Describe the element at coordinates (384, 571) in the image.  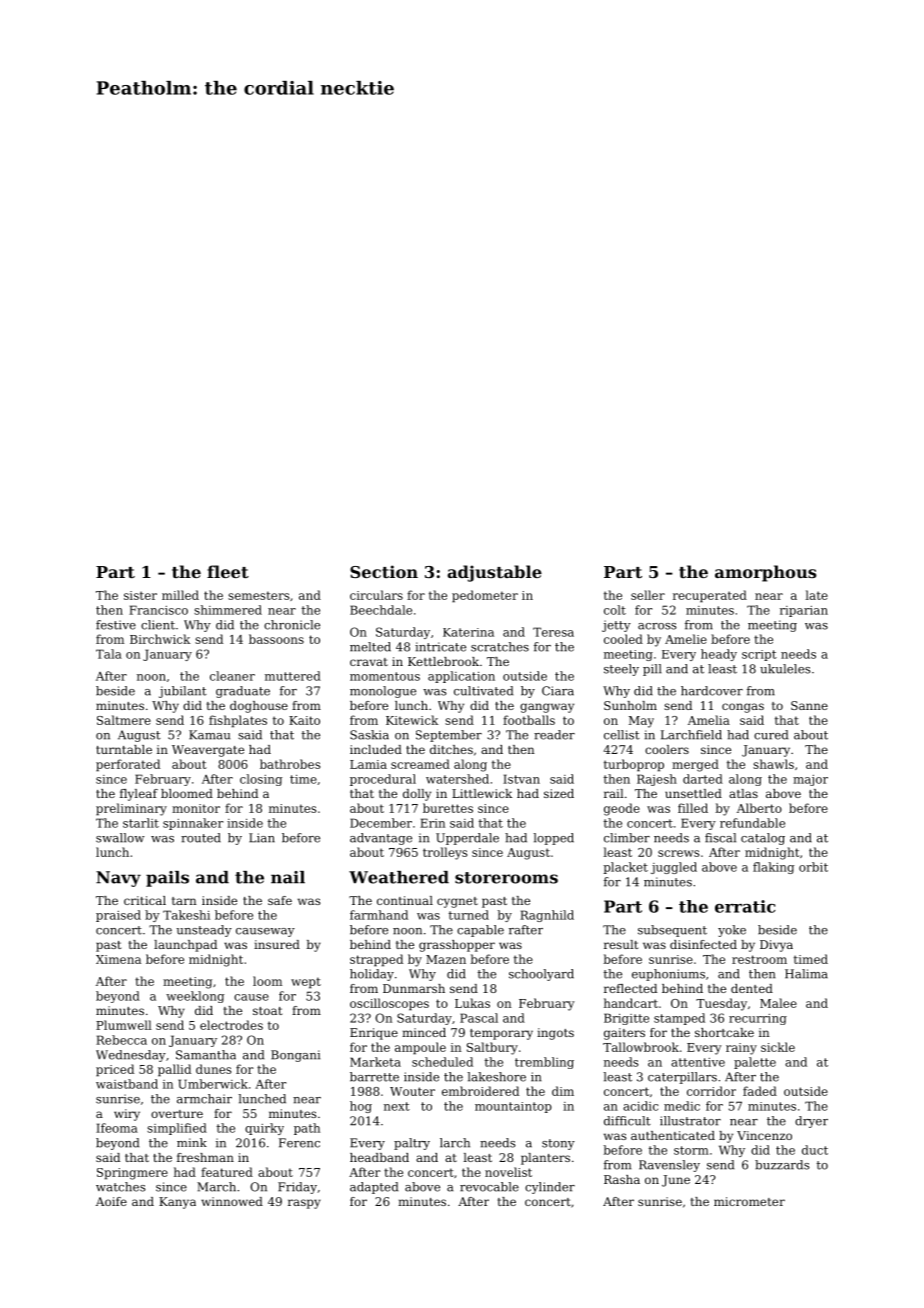
I see `Section` at that location.
